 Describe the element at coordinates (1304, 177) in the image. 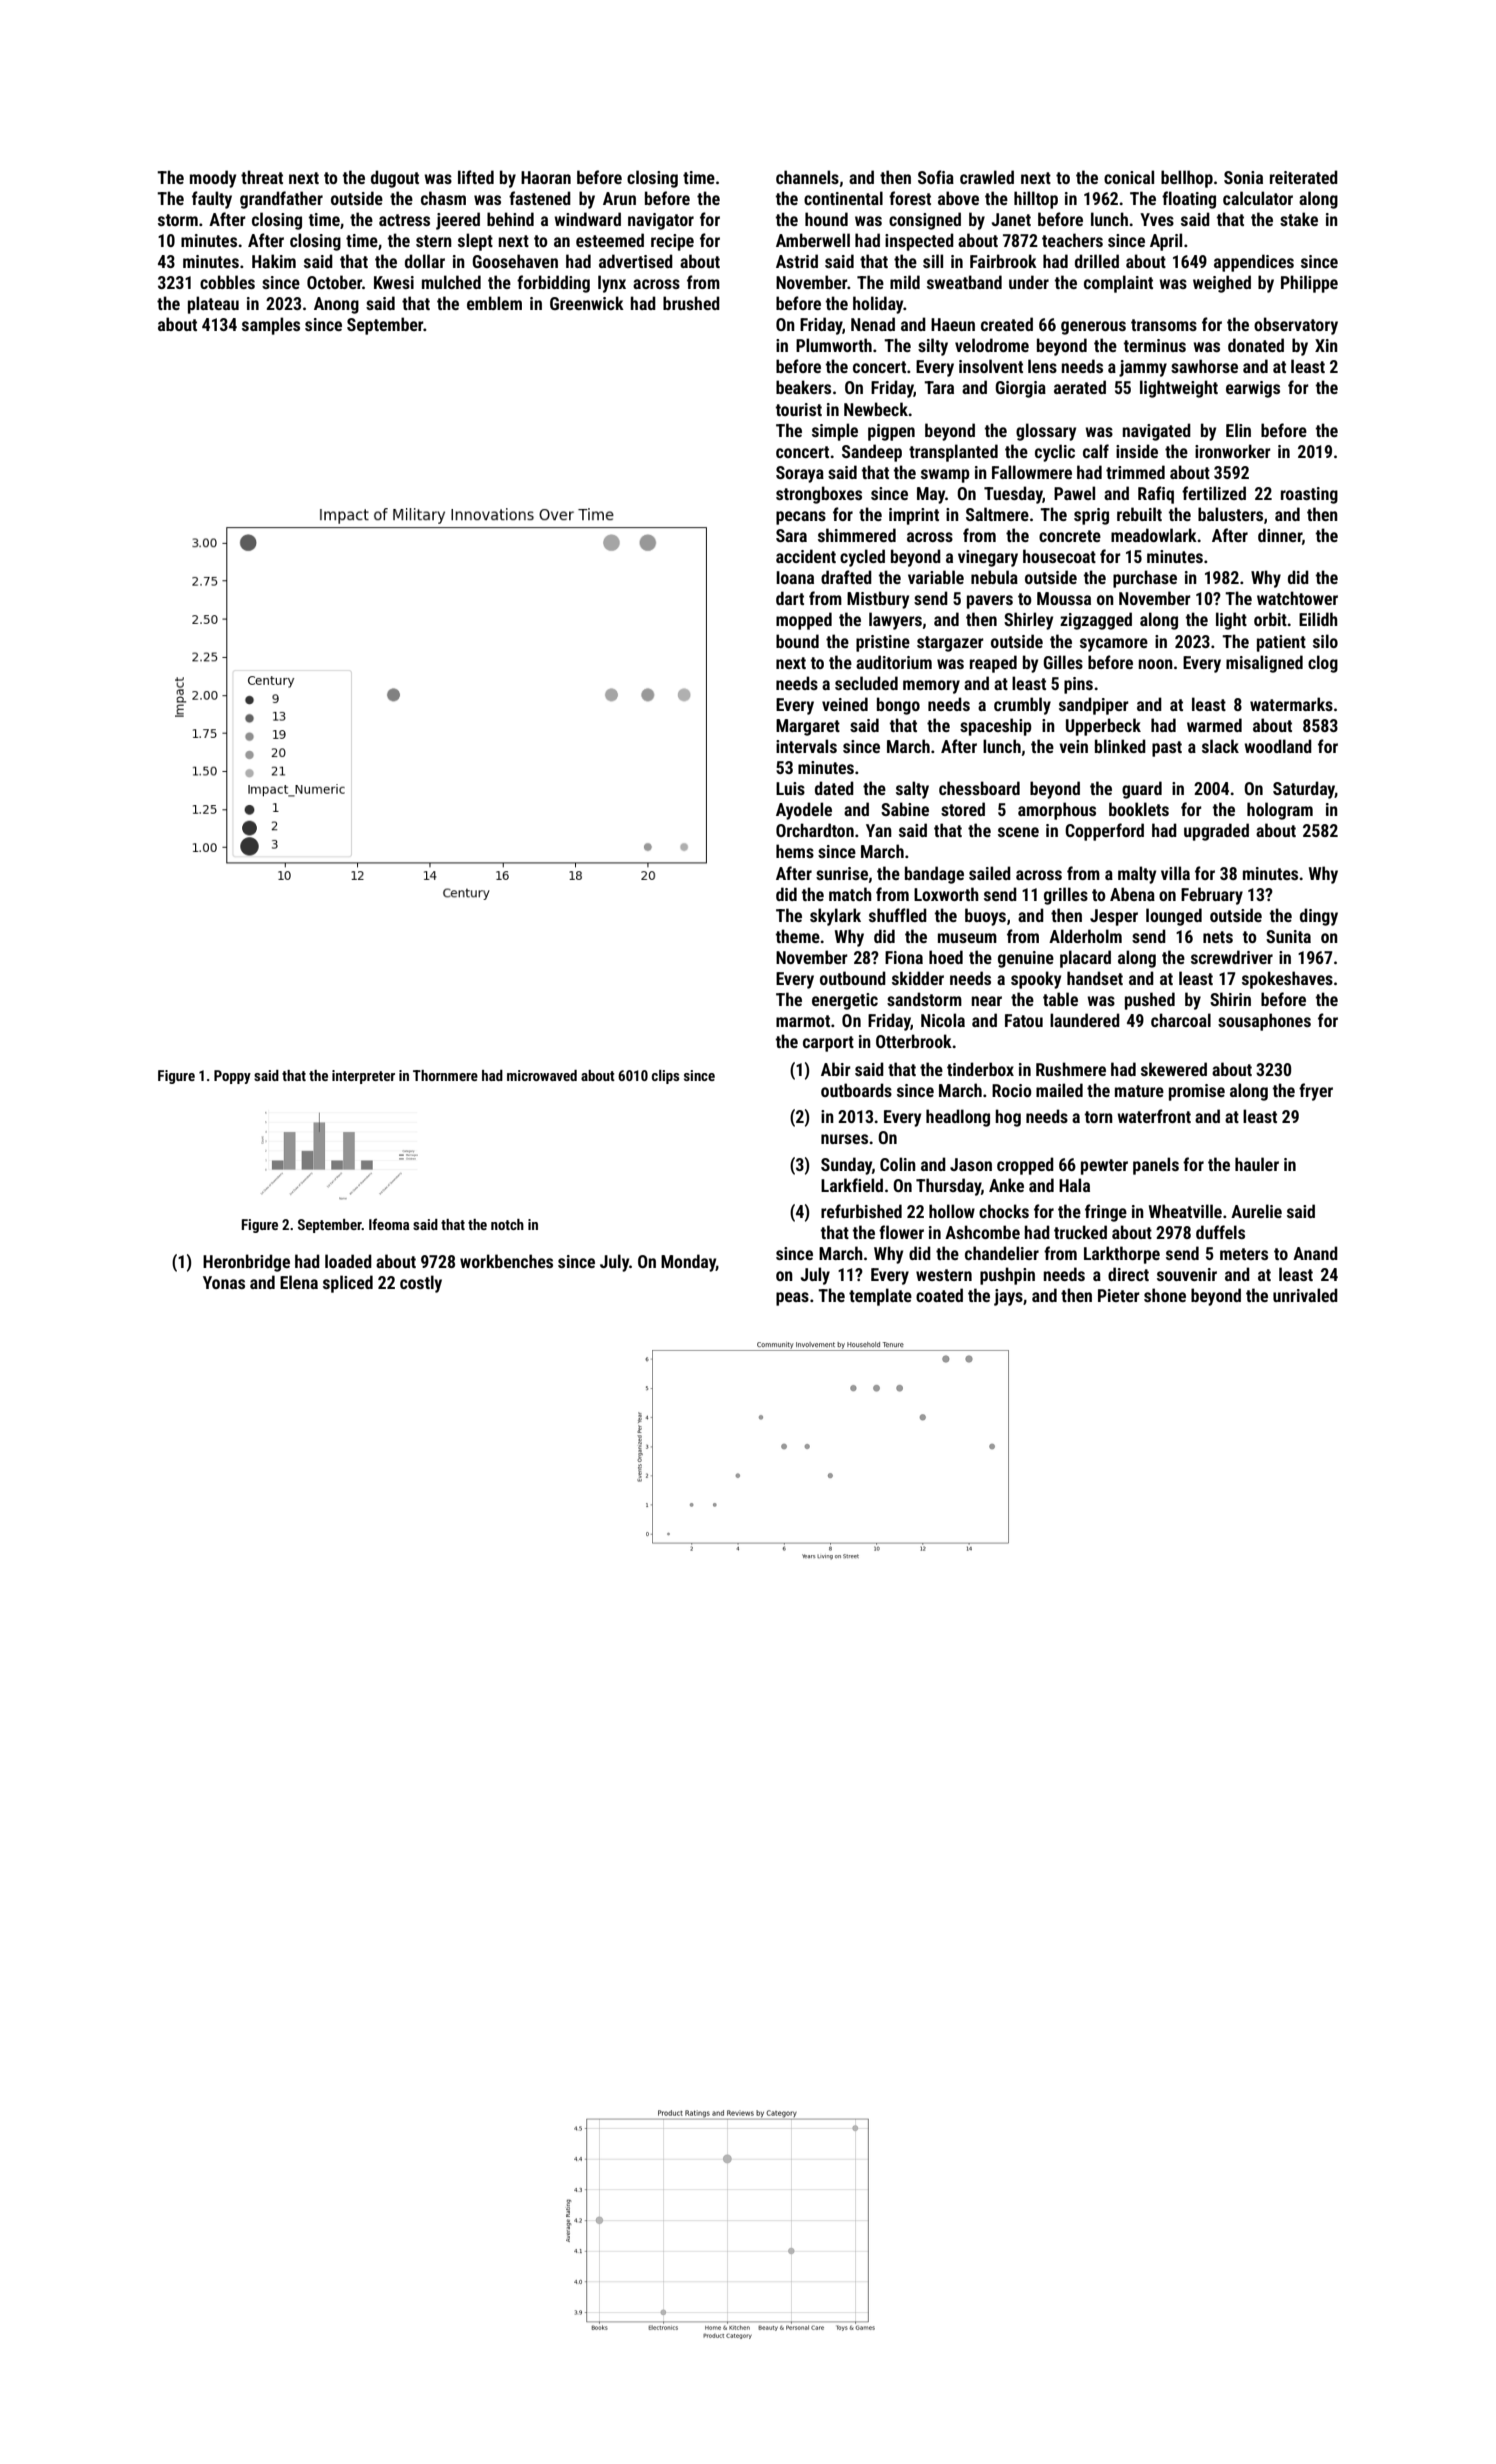

I see `reiterated` at that location.
